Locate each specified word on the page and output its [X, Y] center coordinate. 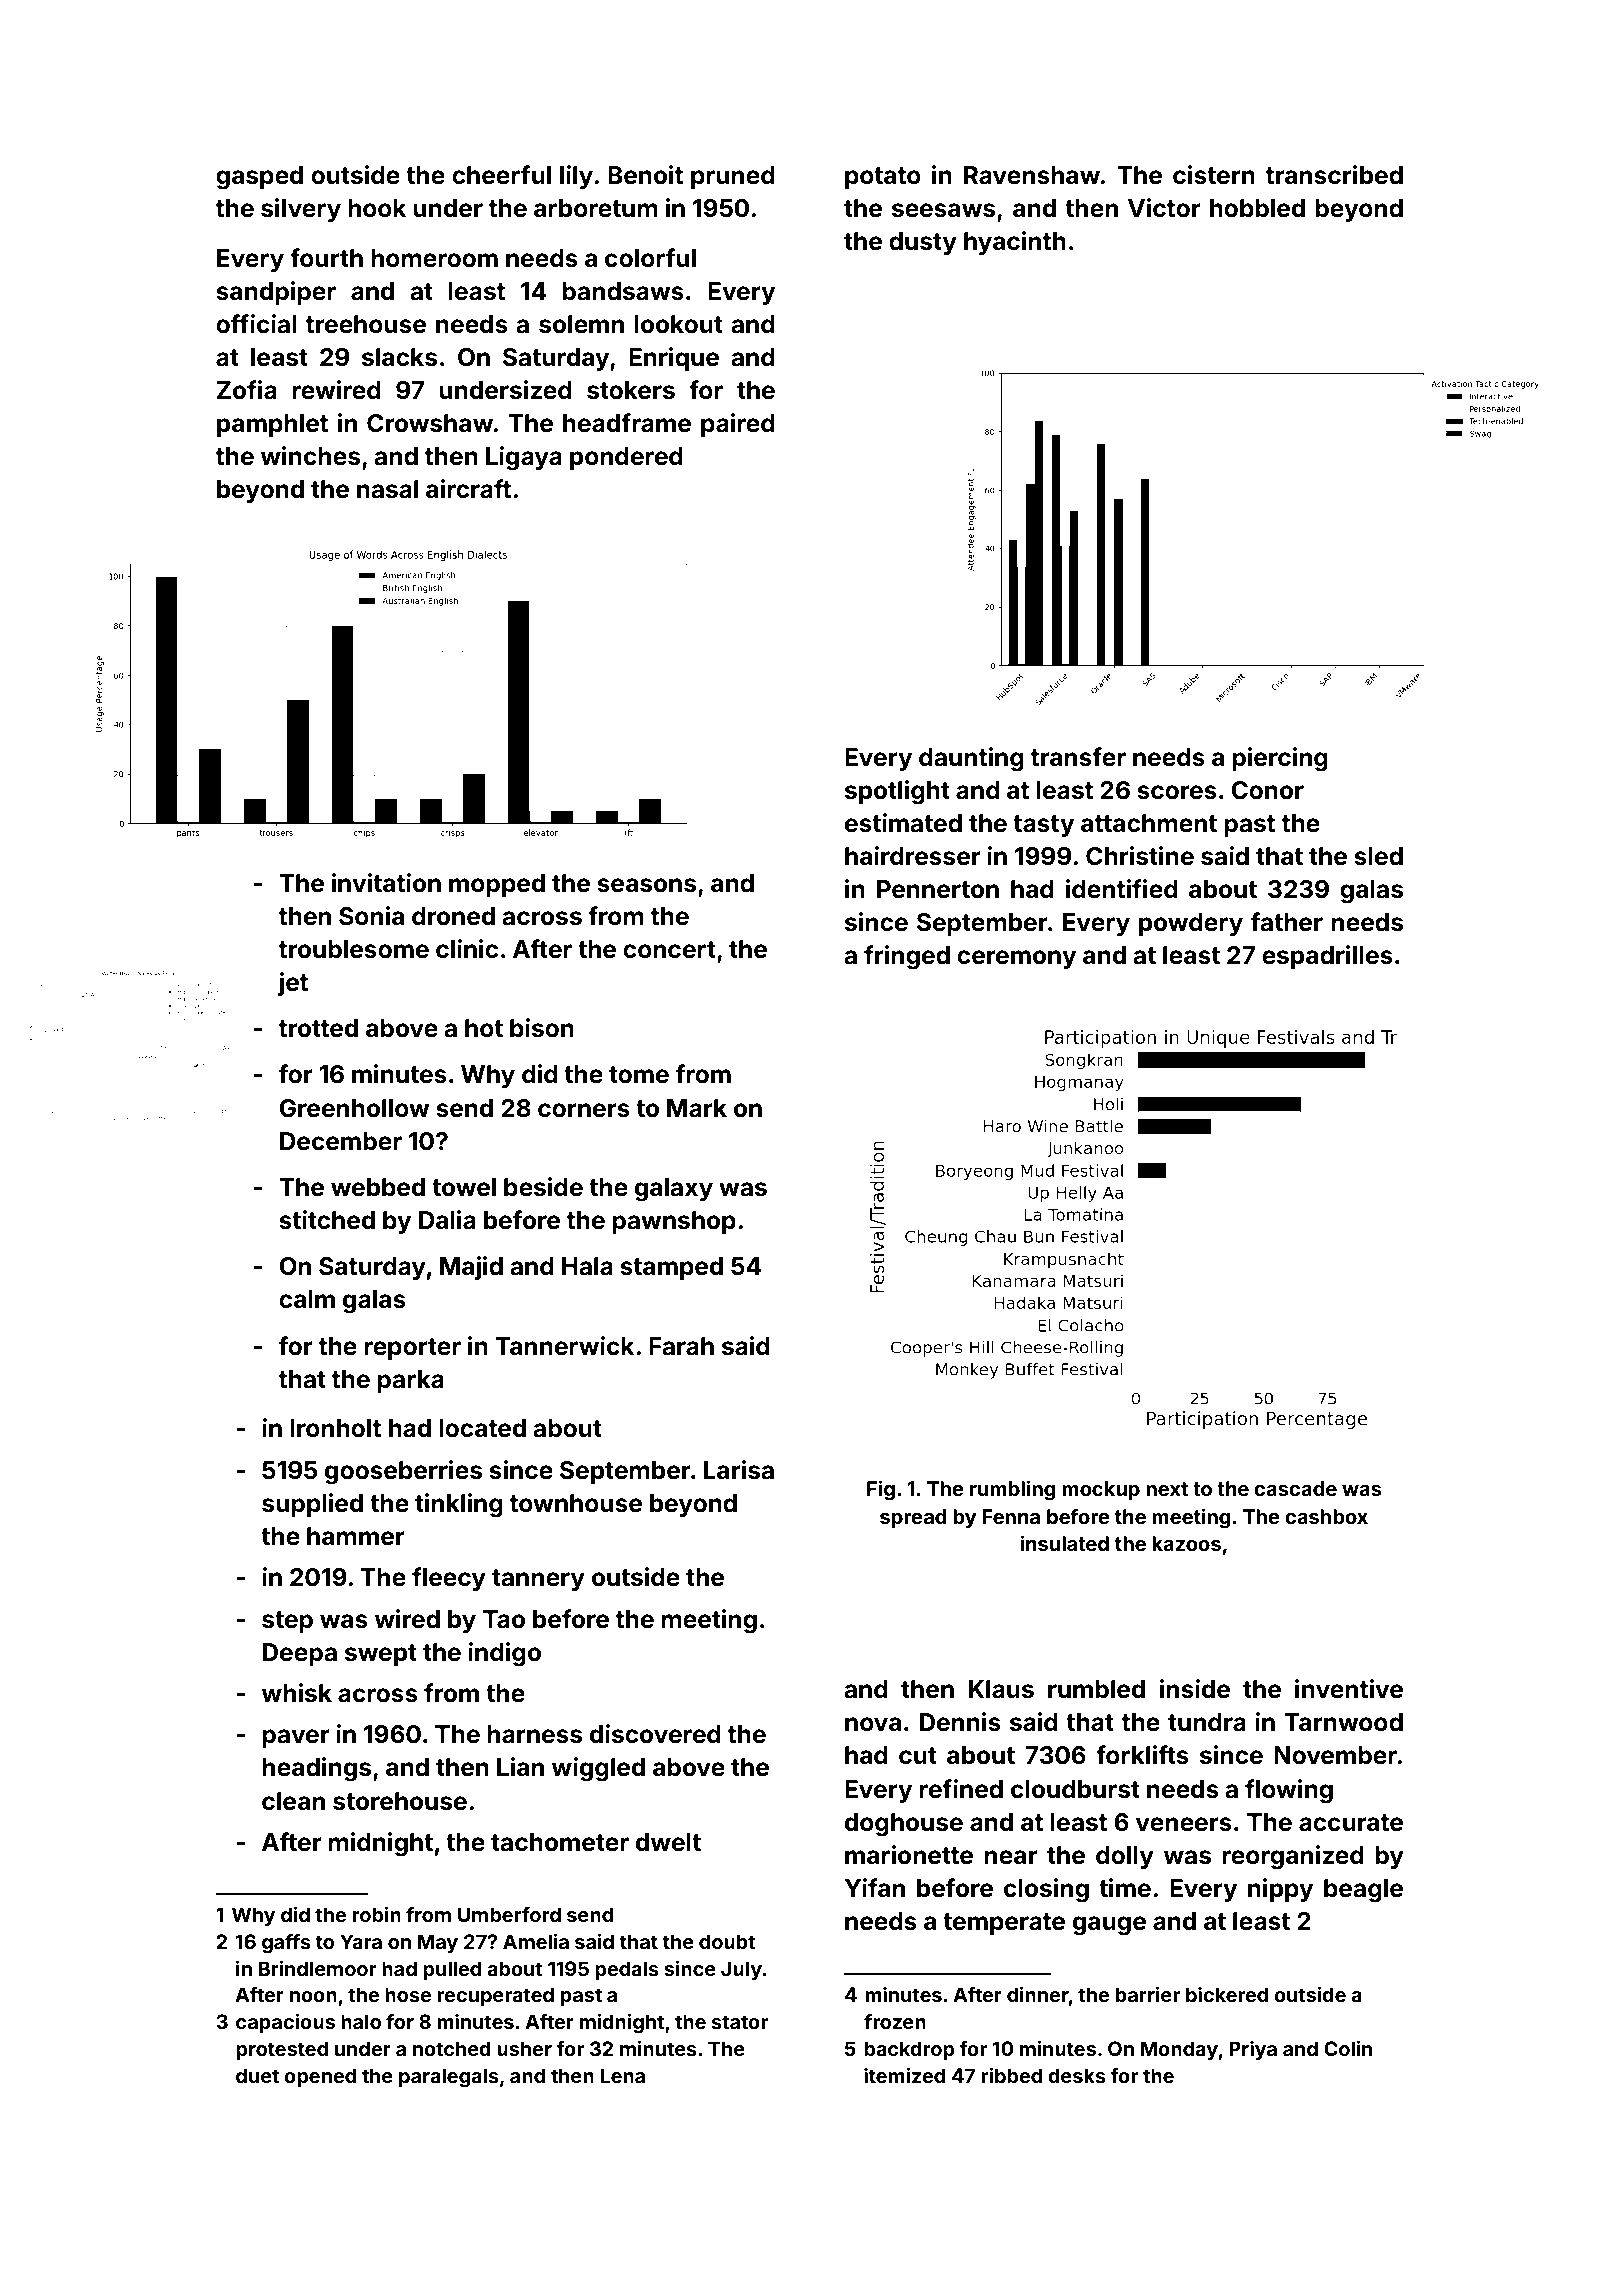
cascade [1295, 1488]
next [1167, 1489]
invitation [386, 883]
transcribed [1334, 175]
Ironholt [335, 1428]
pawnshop [674, 1222]
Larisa [739, 1470]
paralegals [449, 2078]
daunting [971, 759]
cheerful [501, 175]
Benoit [645, 175]
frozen [895, 2021]
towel [464, 1187]
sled [1378, 856]
